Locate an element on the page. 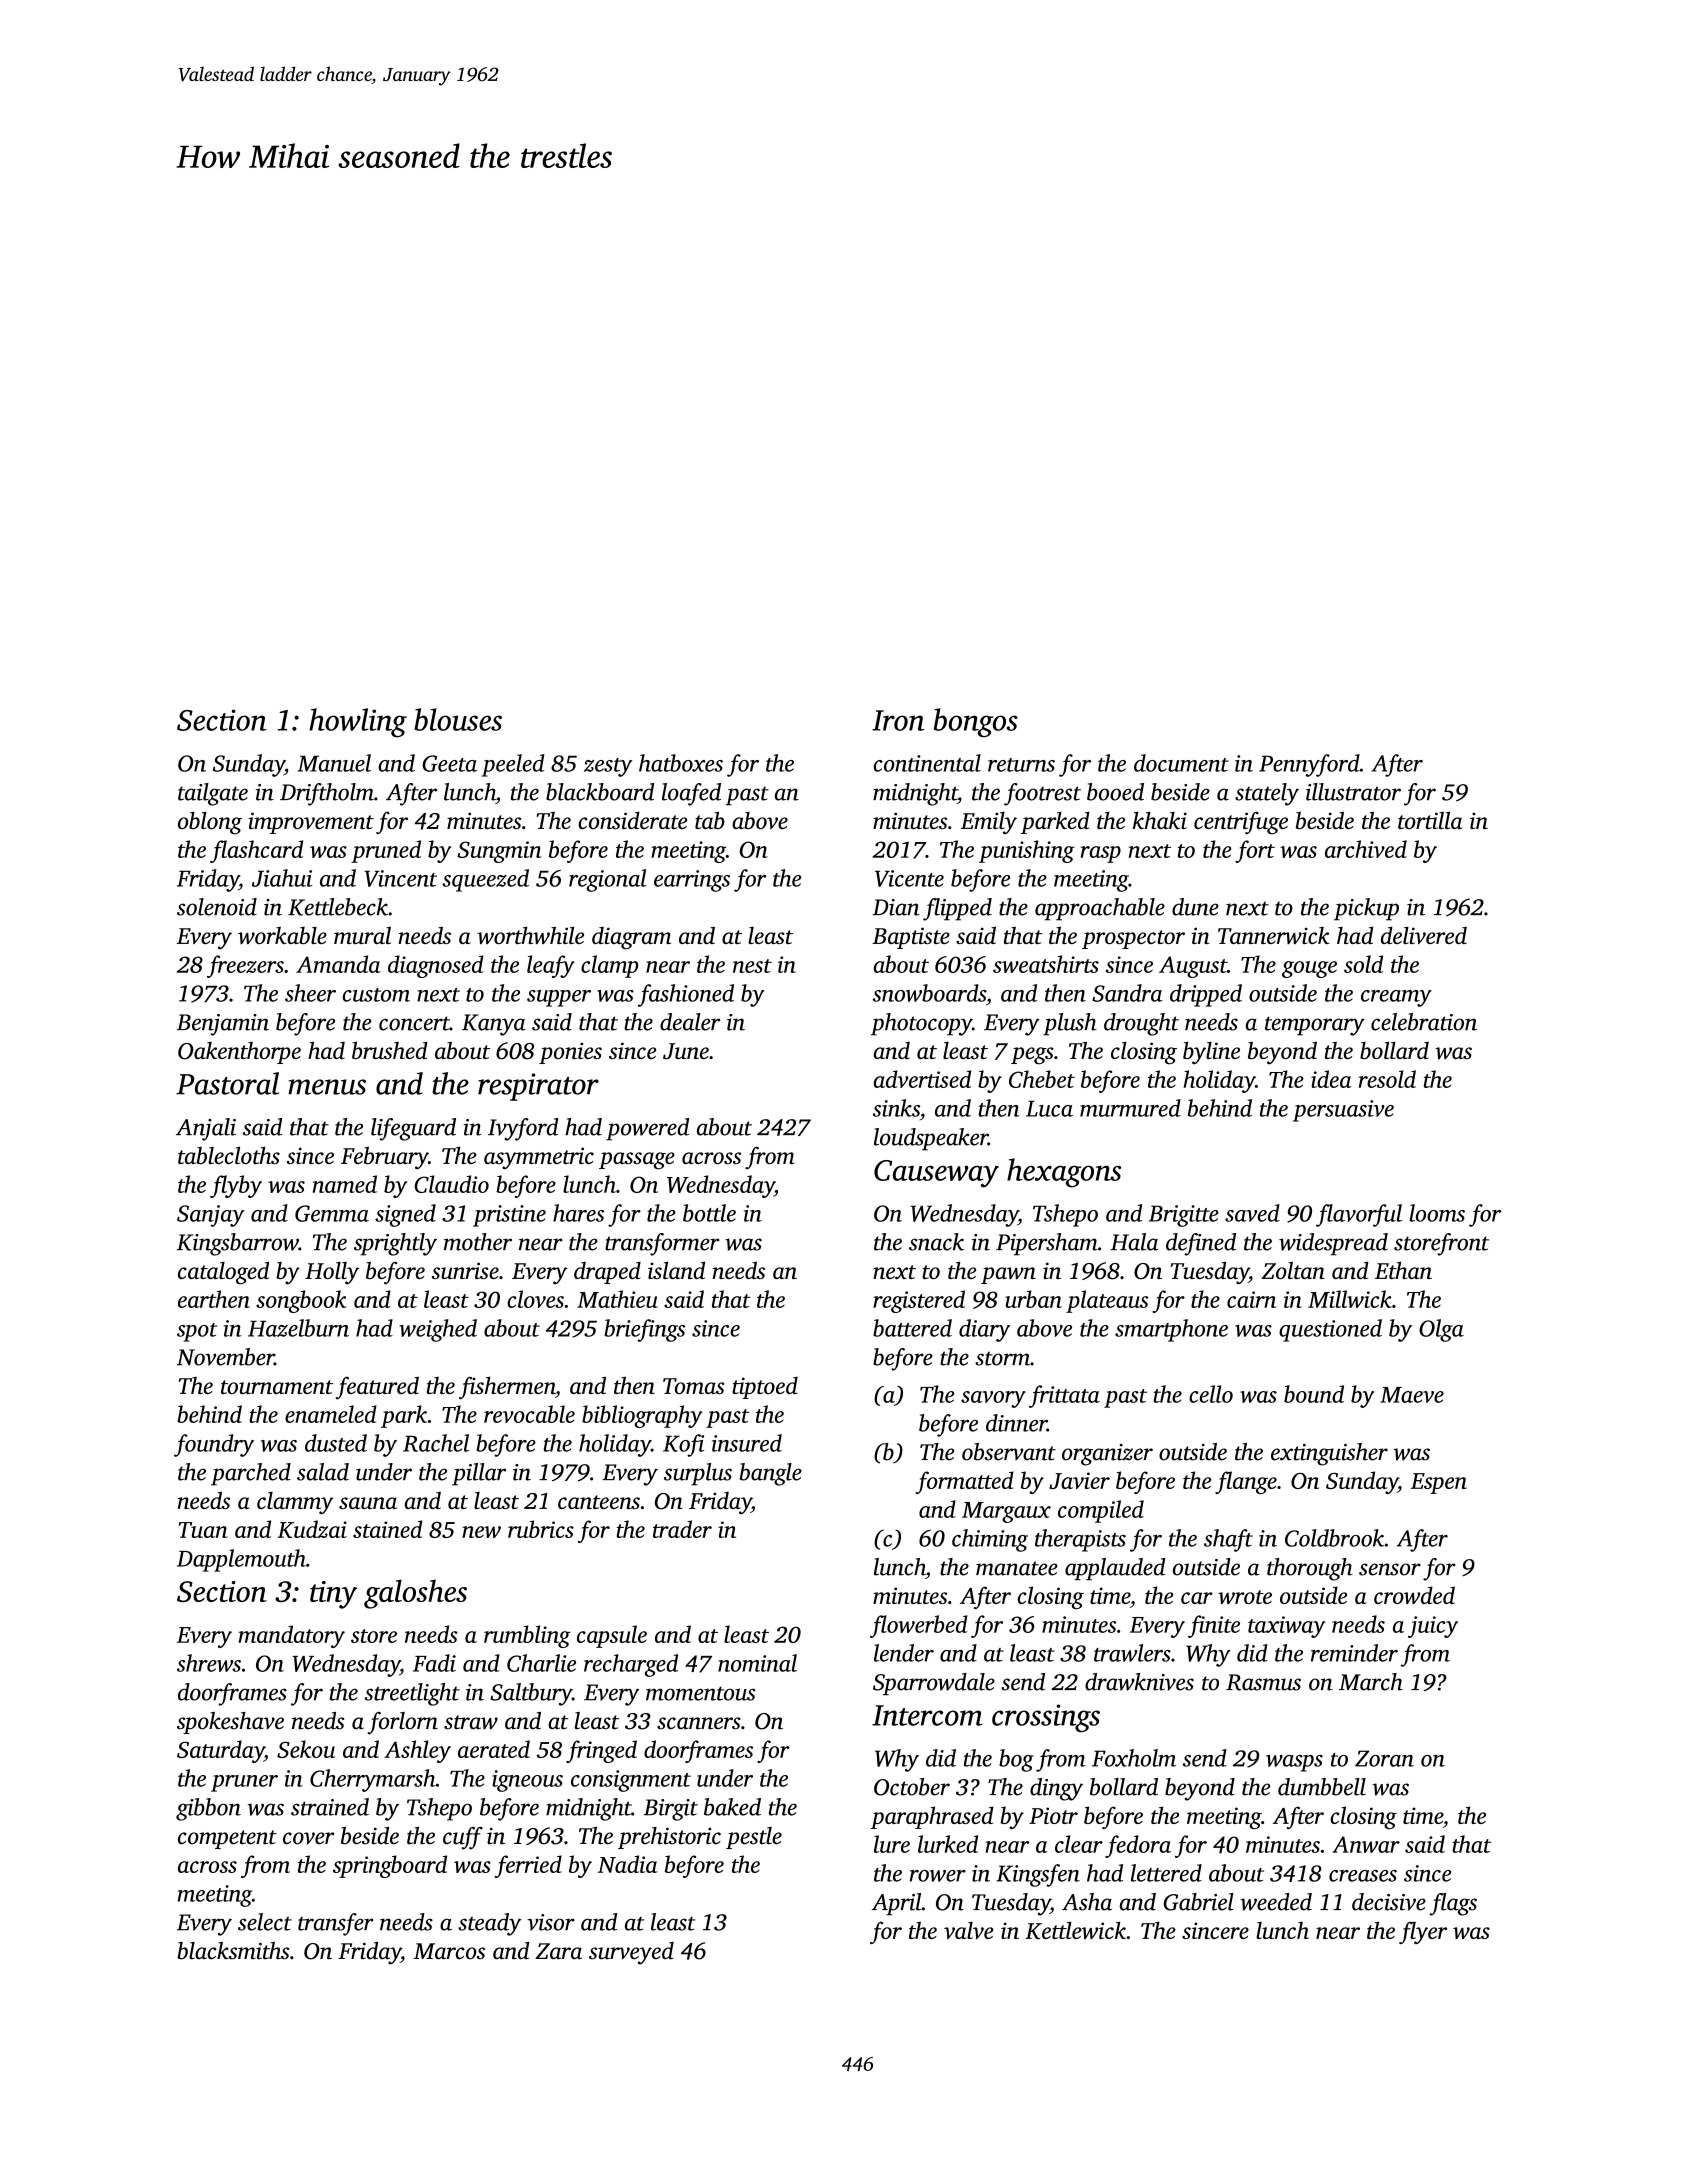 This document has height=2178, width=1683. tiny is located at coordinates (333, 1595).
